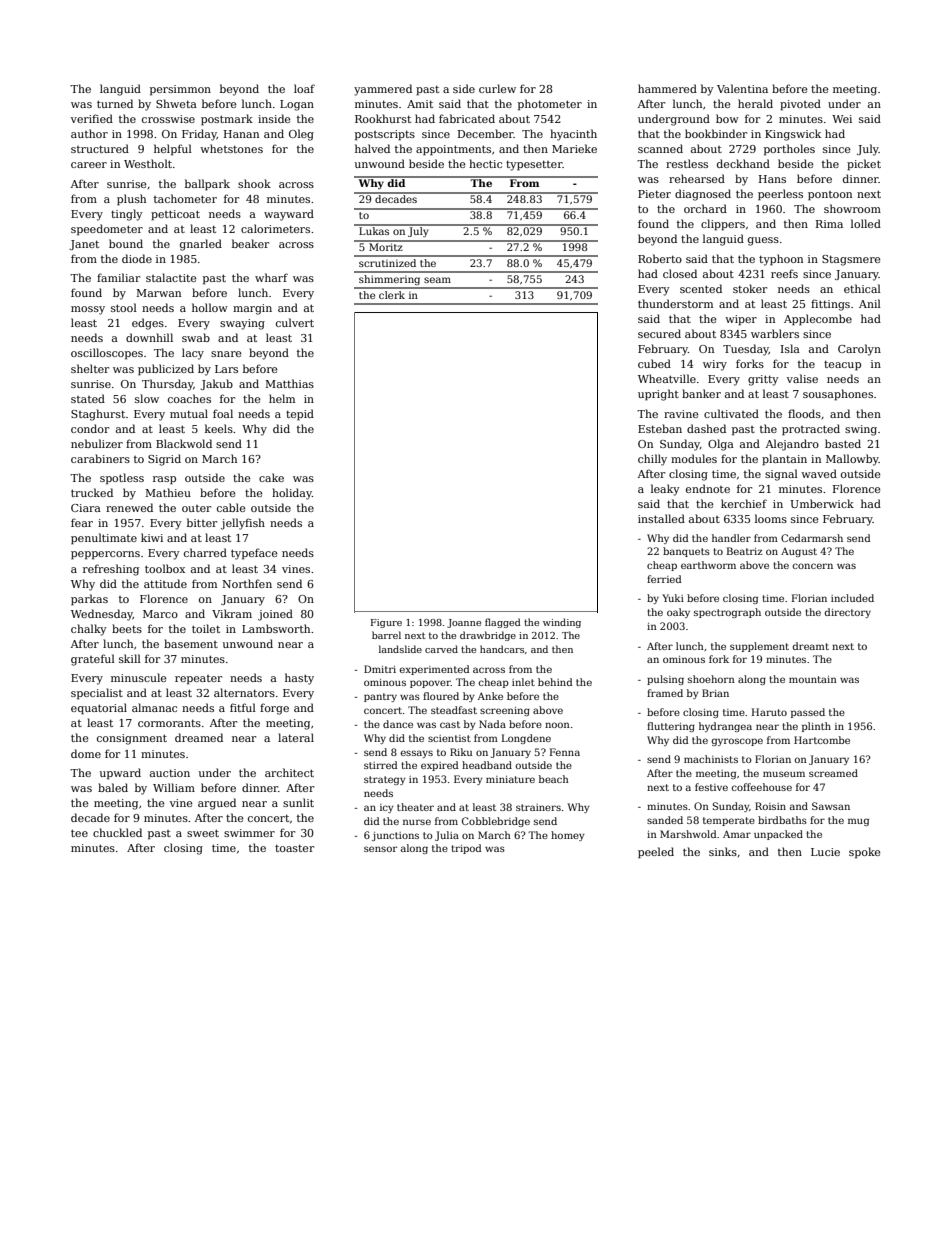 This image has width=952, height=1233. What do you see at coordinates (398, 724) in the image?
I see `dance` at bounding box center [398, 724].
